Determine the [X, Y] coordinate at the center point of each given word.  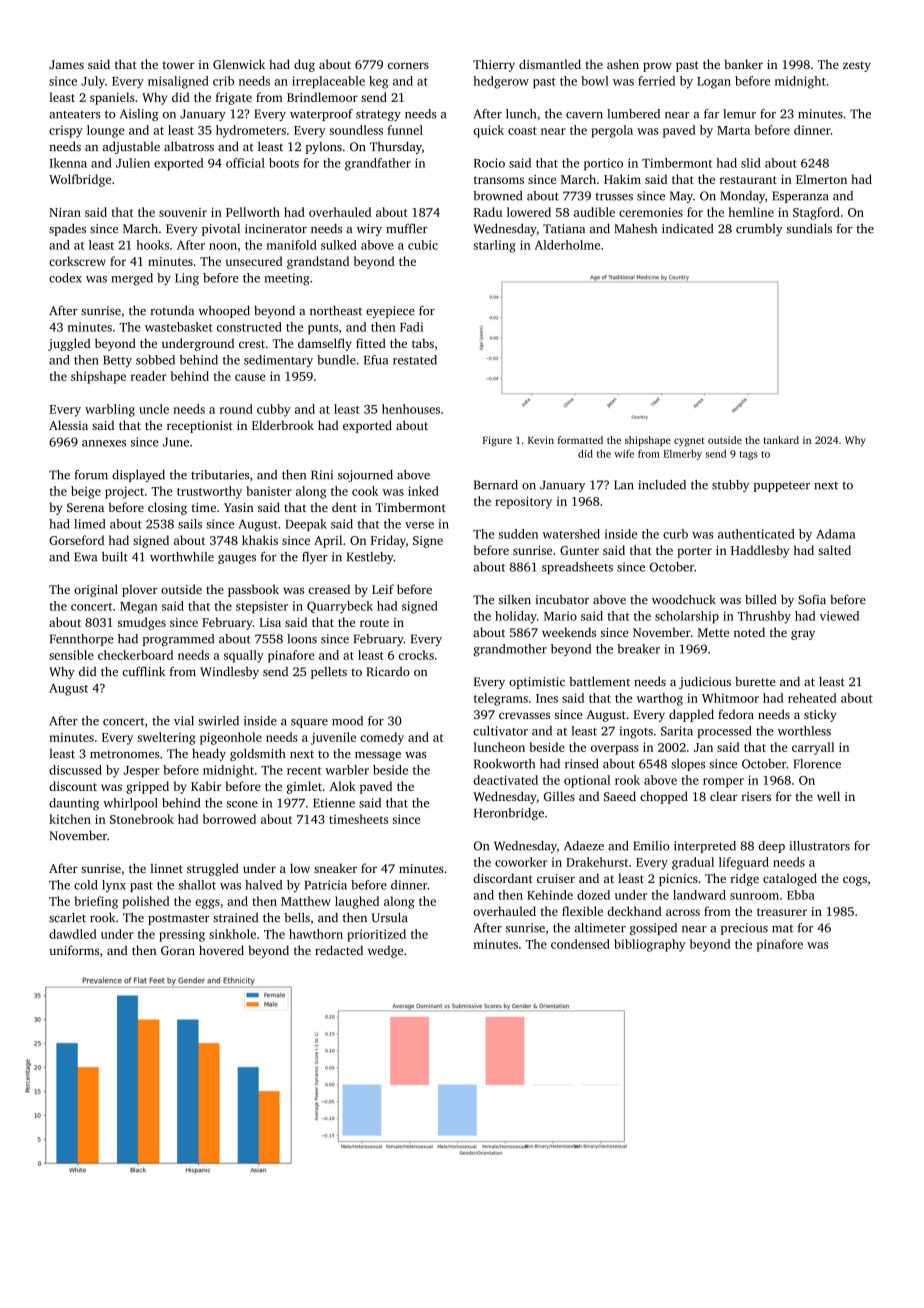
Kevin [541, 440]
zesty [857, 66]
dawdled [73, 934]
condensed [580, 944]
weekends [569, 632]
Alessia [68, 425]
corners [408, 65]
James [66, 64]
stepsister [262, 607]
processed [725, 732]
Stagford [816, 213]
